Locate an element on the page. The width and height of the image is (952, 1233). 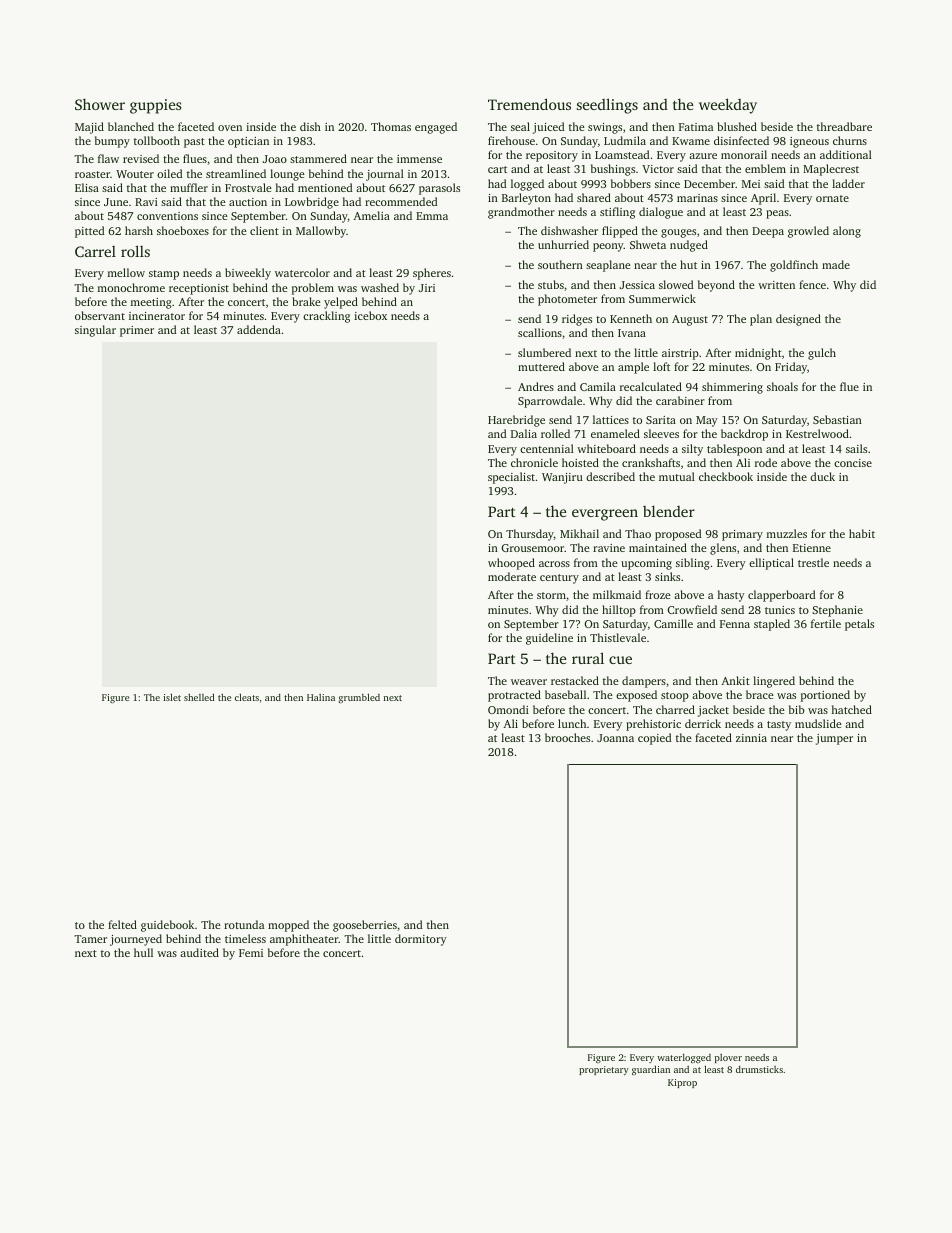
specialist is located at coordinates (511, 478).
